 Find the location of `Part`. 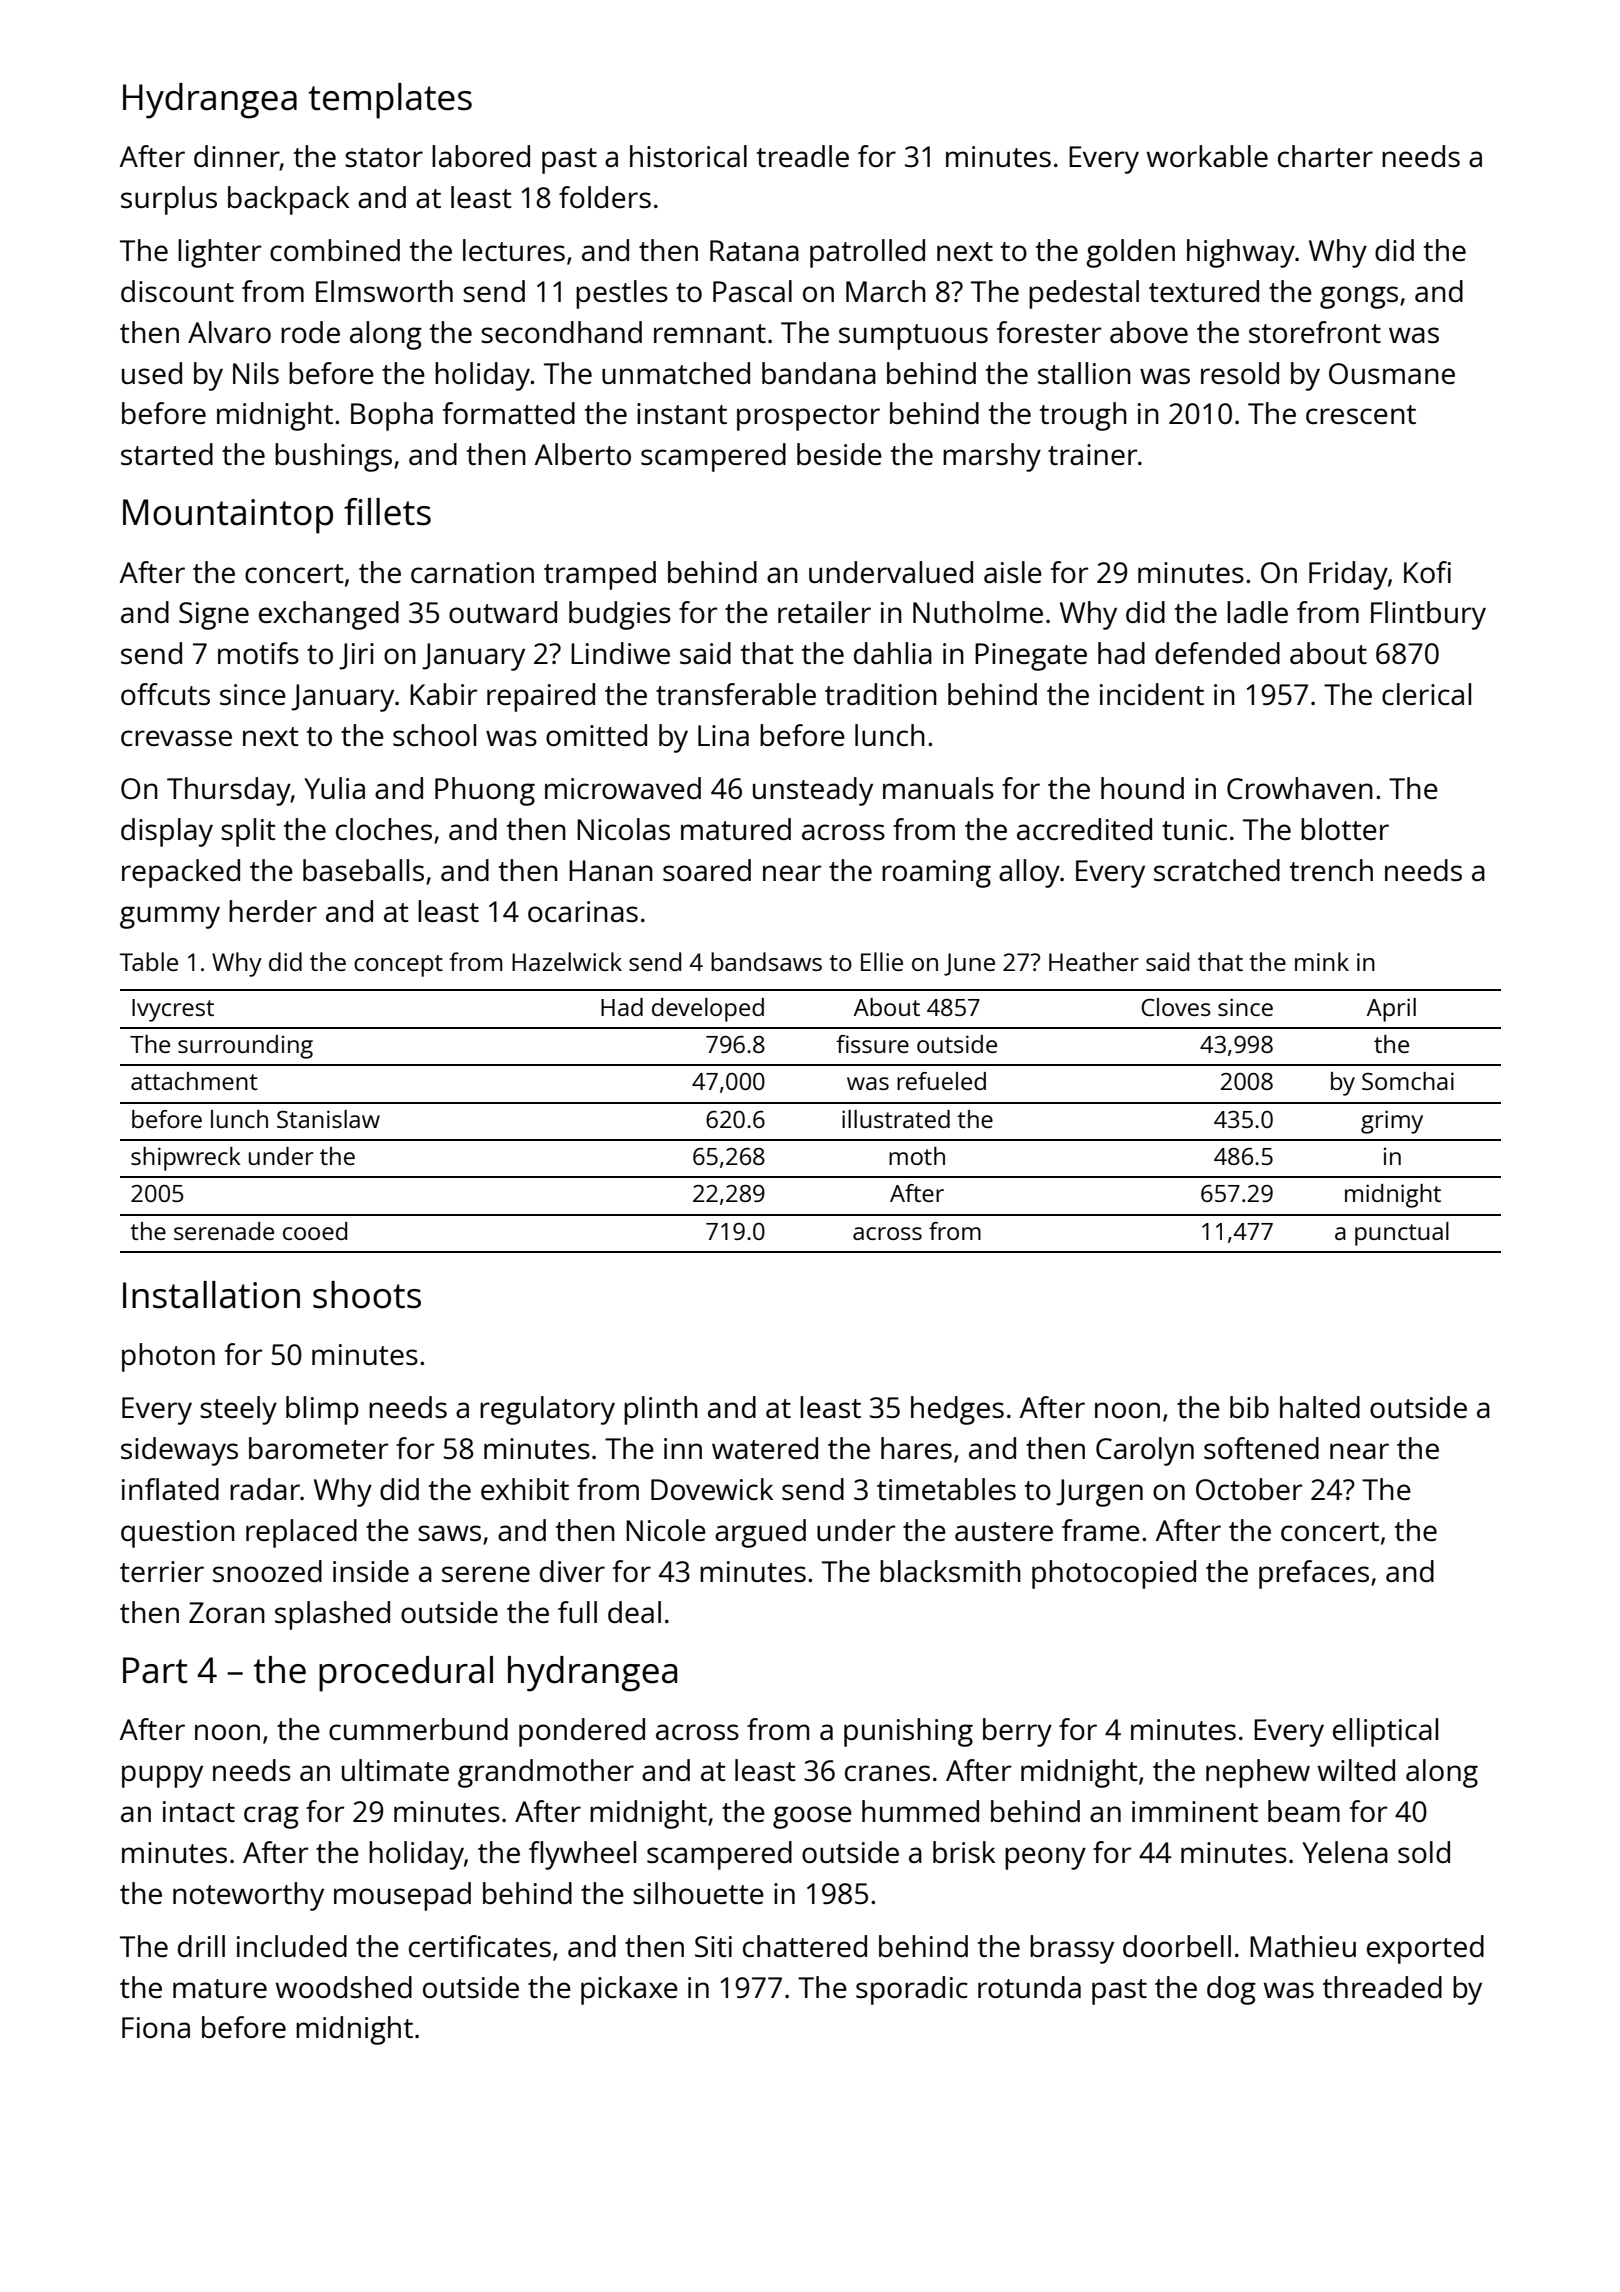

Part is located at coordinates (155, 1670).
